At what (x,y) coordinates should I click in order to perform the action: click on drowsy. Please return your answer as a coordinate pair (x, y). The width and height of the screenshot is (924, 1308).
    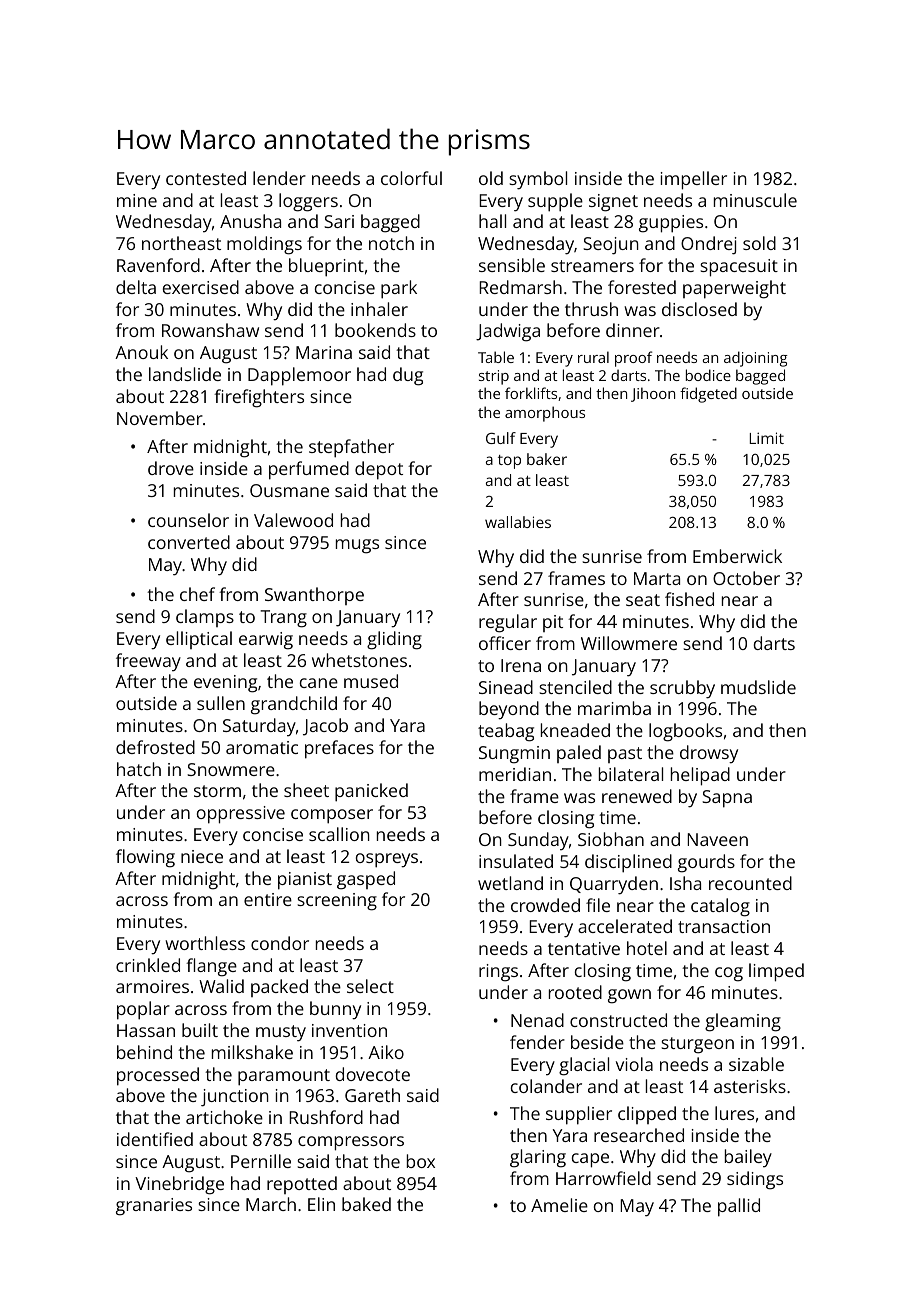
    Looking at the image, I should click on (709, 754).
